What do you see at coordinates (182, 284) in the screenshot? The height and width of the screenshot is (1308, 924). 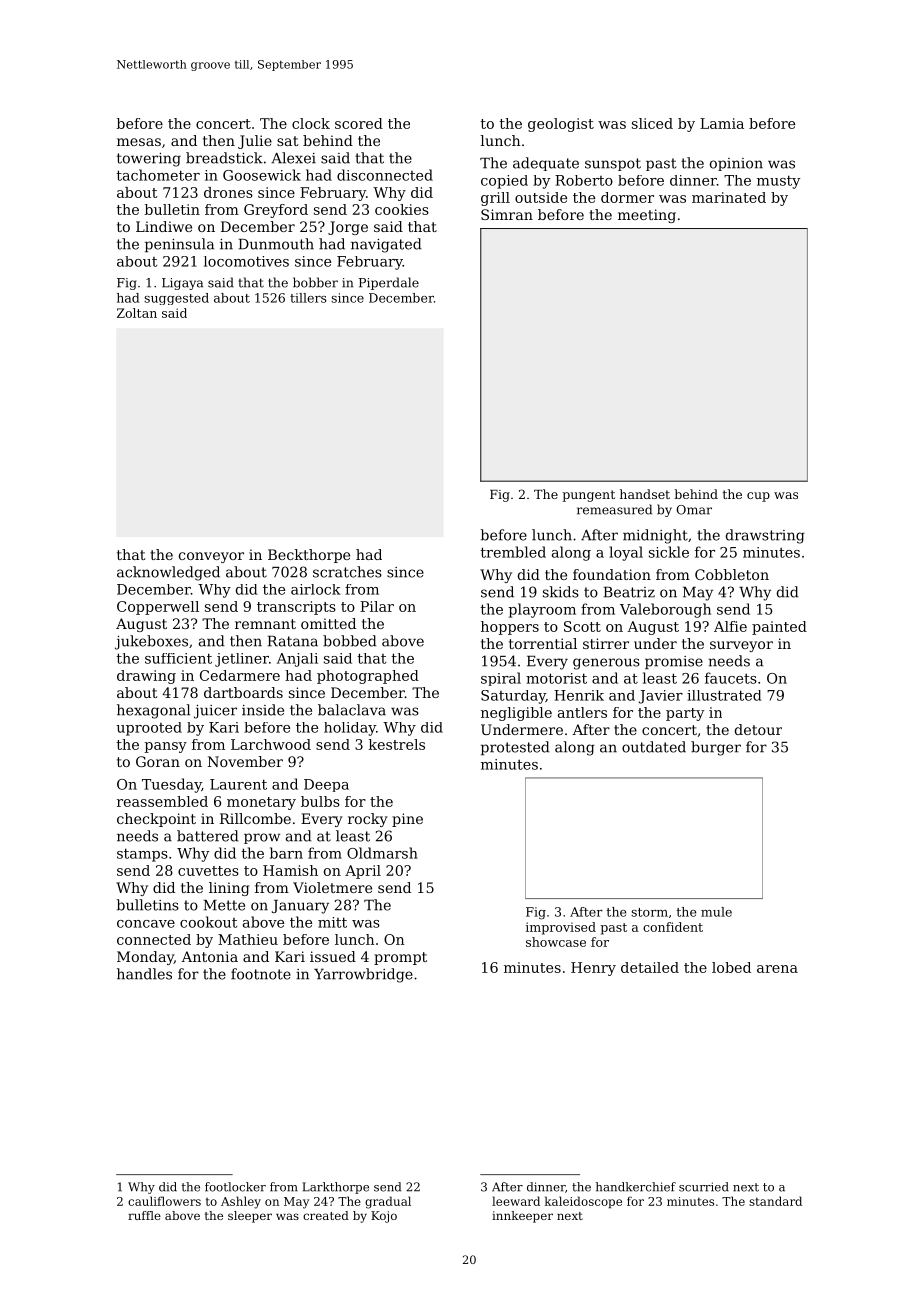 I see `Ligaya` at bounding box center [182, 284].
